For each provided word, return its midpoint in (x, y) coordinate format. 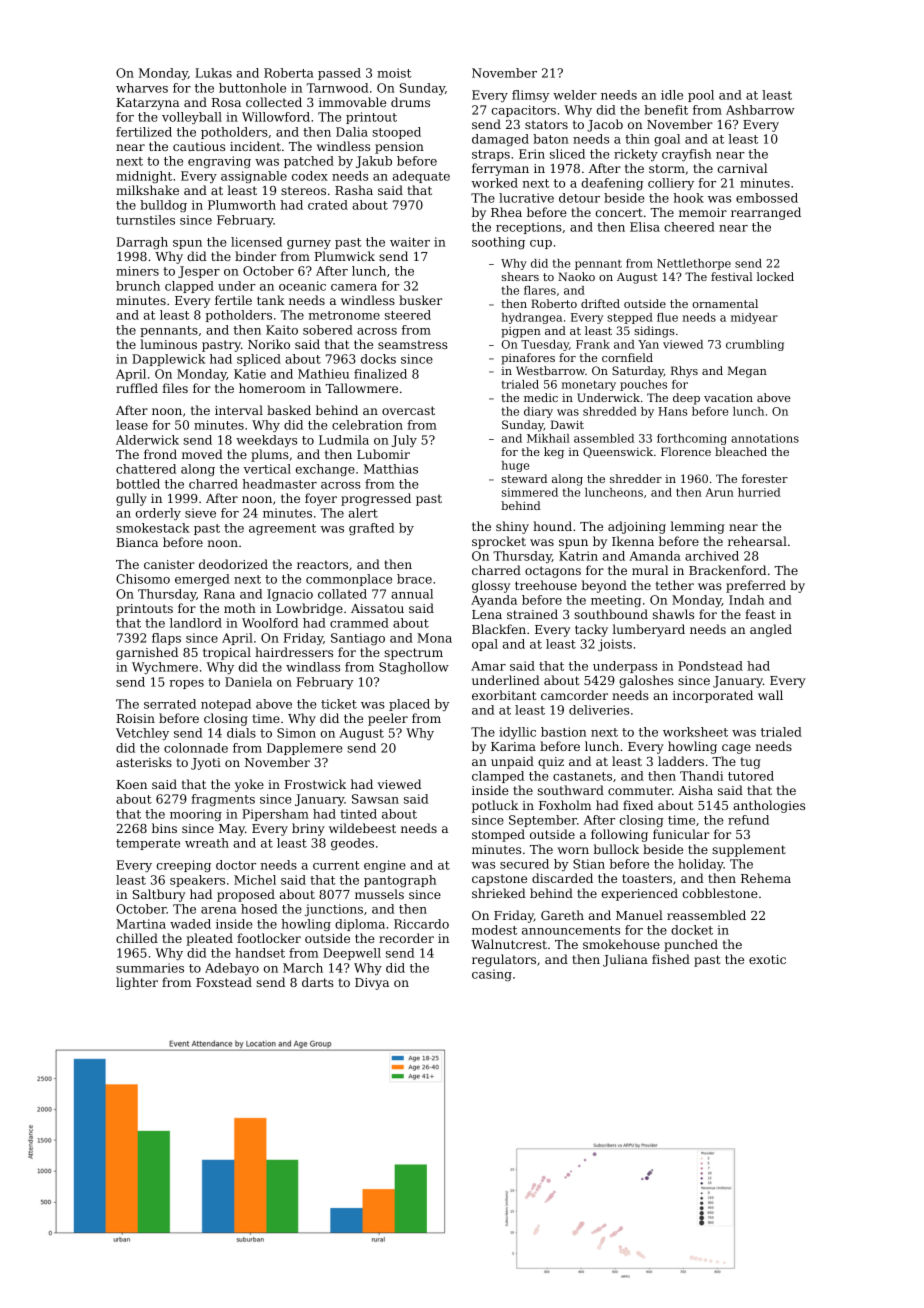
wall (770, 695)
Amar (488, 666)
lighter (137, 983)
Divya (372, 984)
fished (671, 959)
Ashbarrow (760, 110)
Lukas (213, 73)
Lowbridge (309, 609)
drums (410, 102)
